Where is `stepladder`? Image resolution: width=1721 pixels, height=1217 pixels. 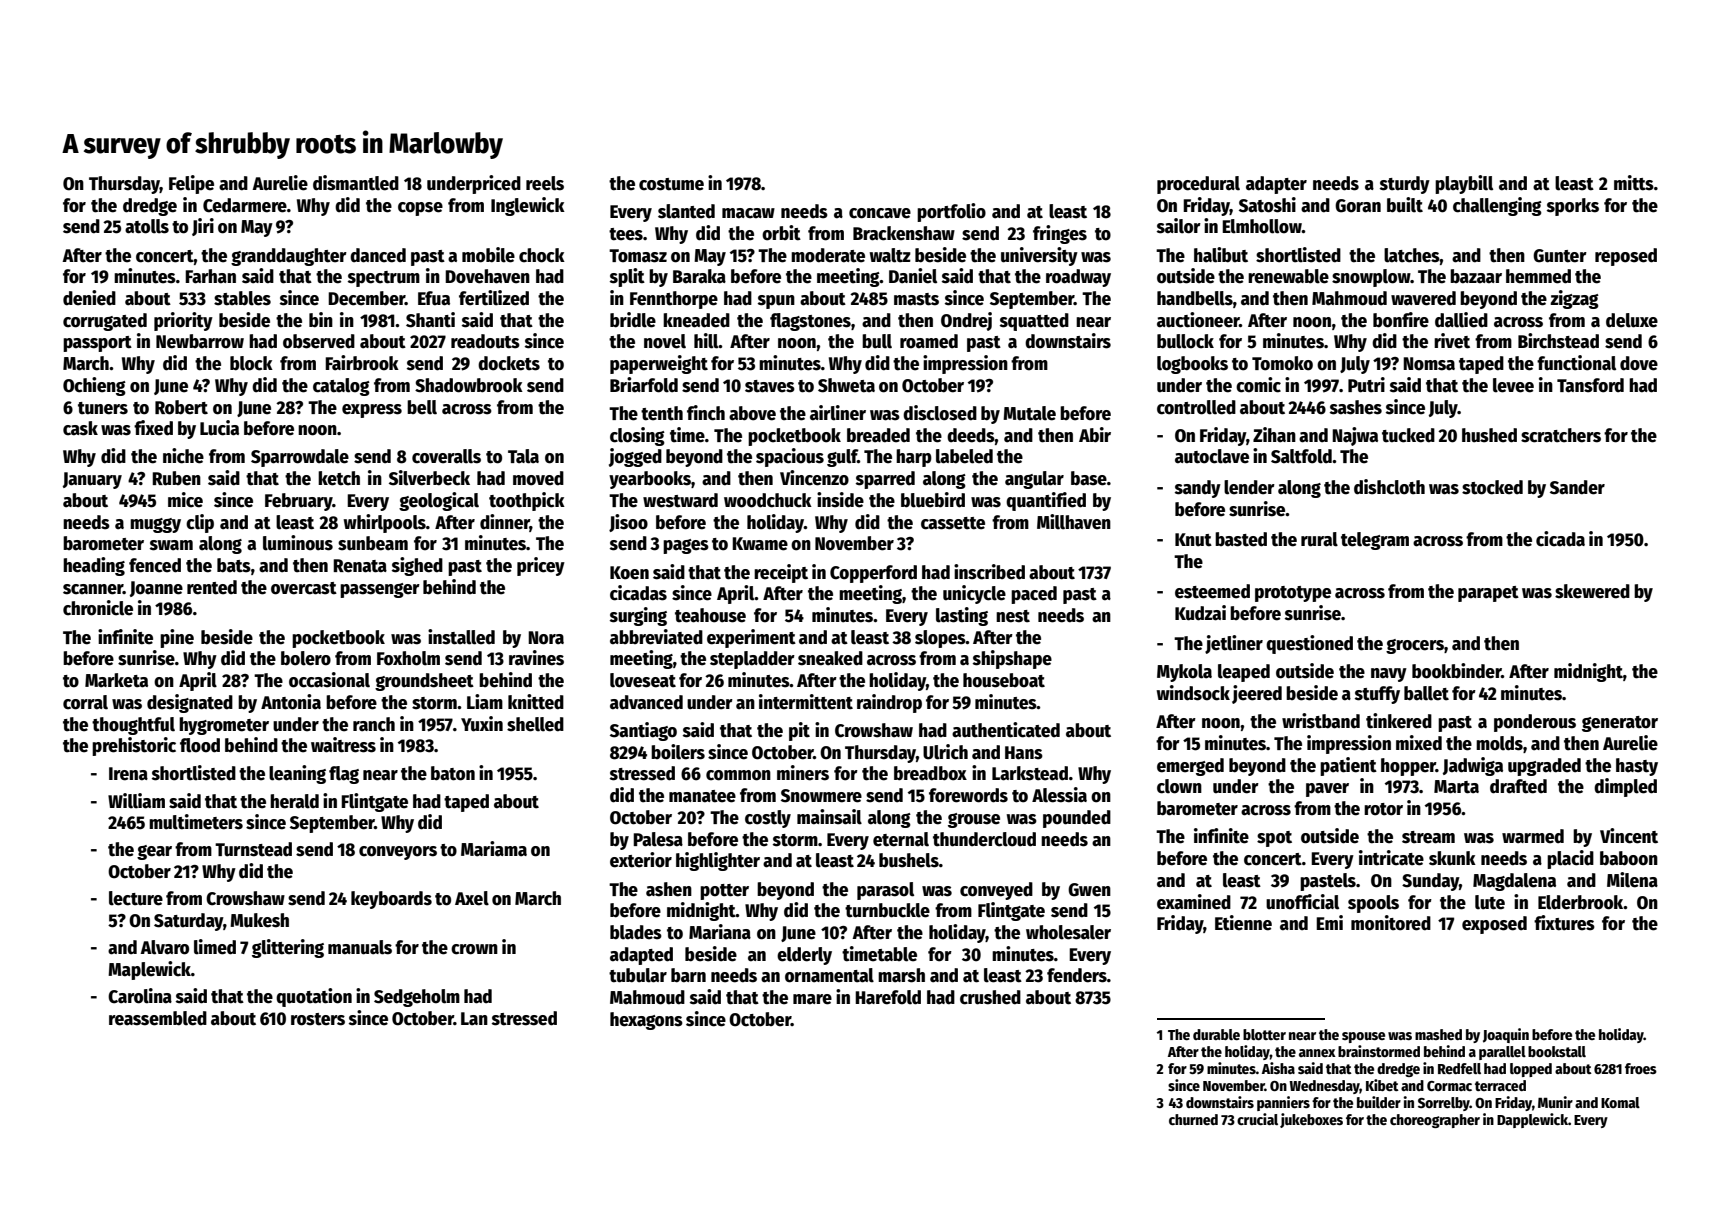 stepladder is located at coordinates (752, 660).
